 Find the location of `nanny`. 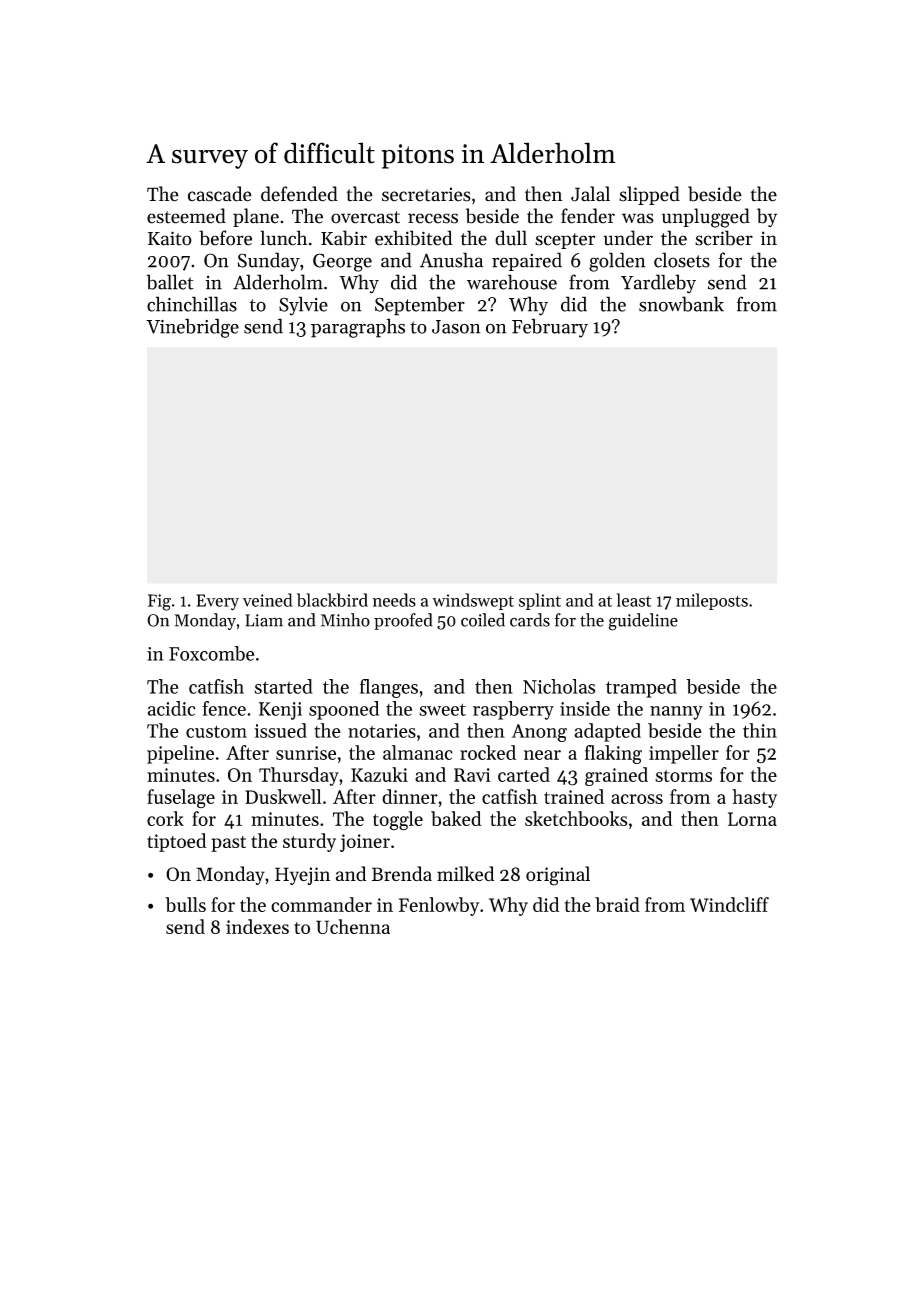

nanny is located at coordinates (676, 713).
